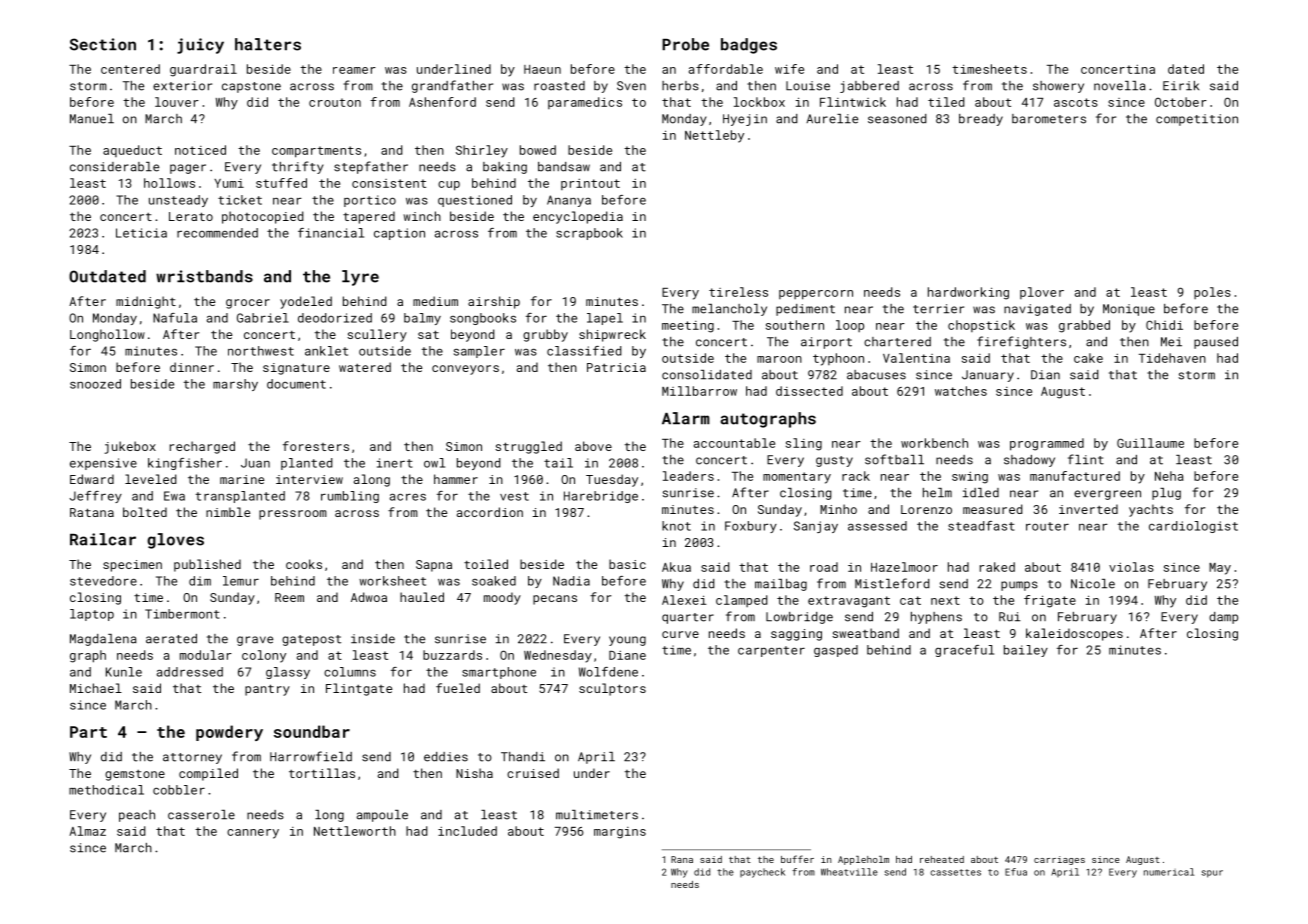 The image size is (1308, 924). I want to click on Rana, so click(682, 859).
